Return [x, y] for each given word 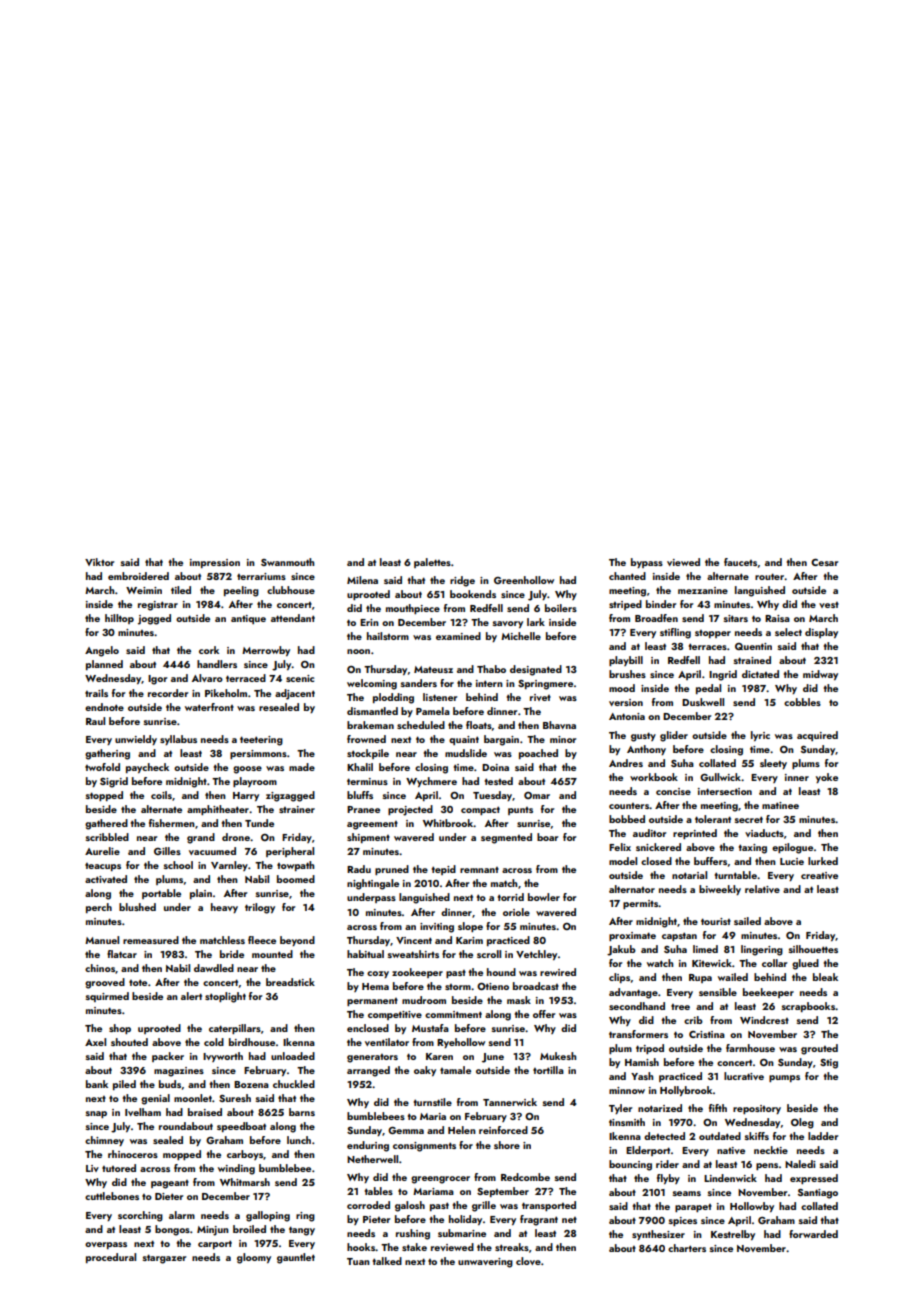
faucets [740, 562]
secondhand [637, 1006]
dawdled [214, 968]
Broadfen [656, 618]
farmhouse [750, 1048]
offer [544, 1014]
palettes [432, 563]
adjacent [295, 694]
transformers [638, 1034]
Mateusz [433, 669]
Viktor [99, 562]
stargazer [164, 1259]
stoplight [225, 997]
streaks [512, 1247]
